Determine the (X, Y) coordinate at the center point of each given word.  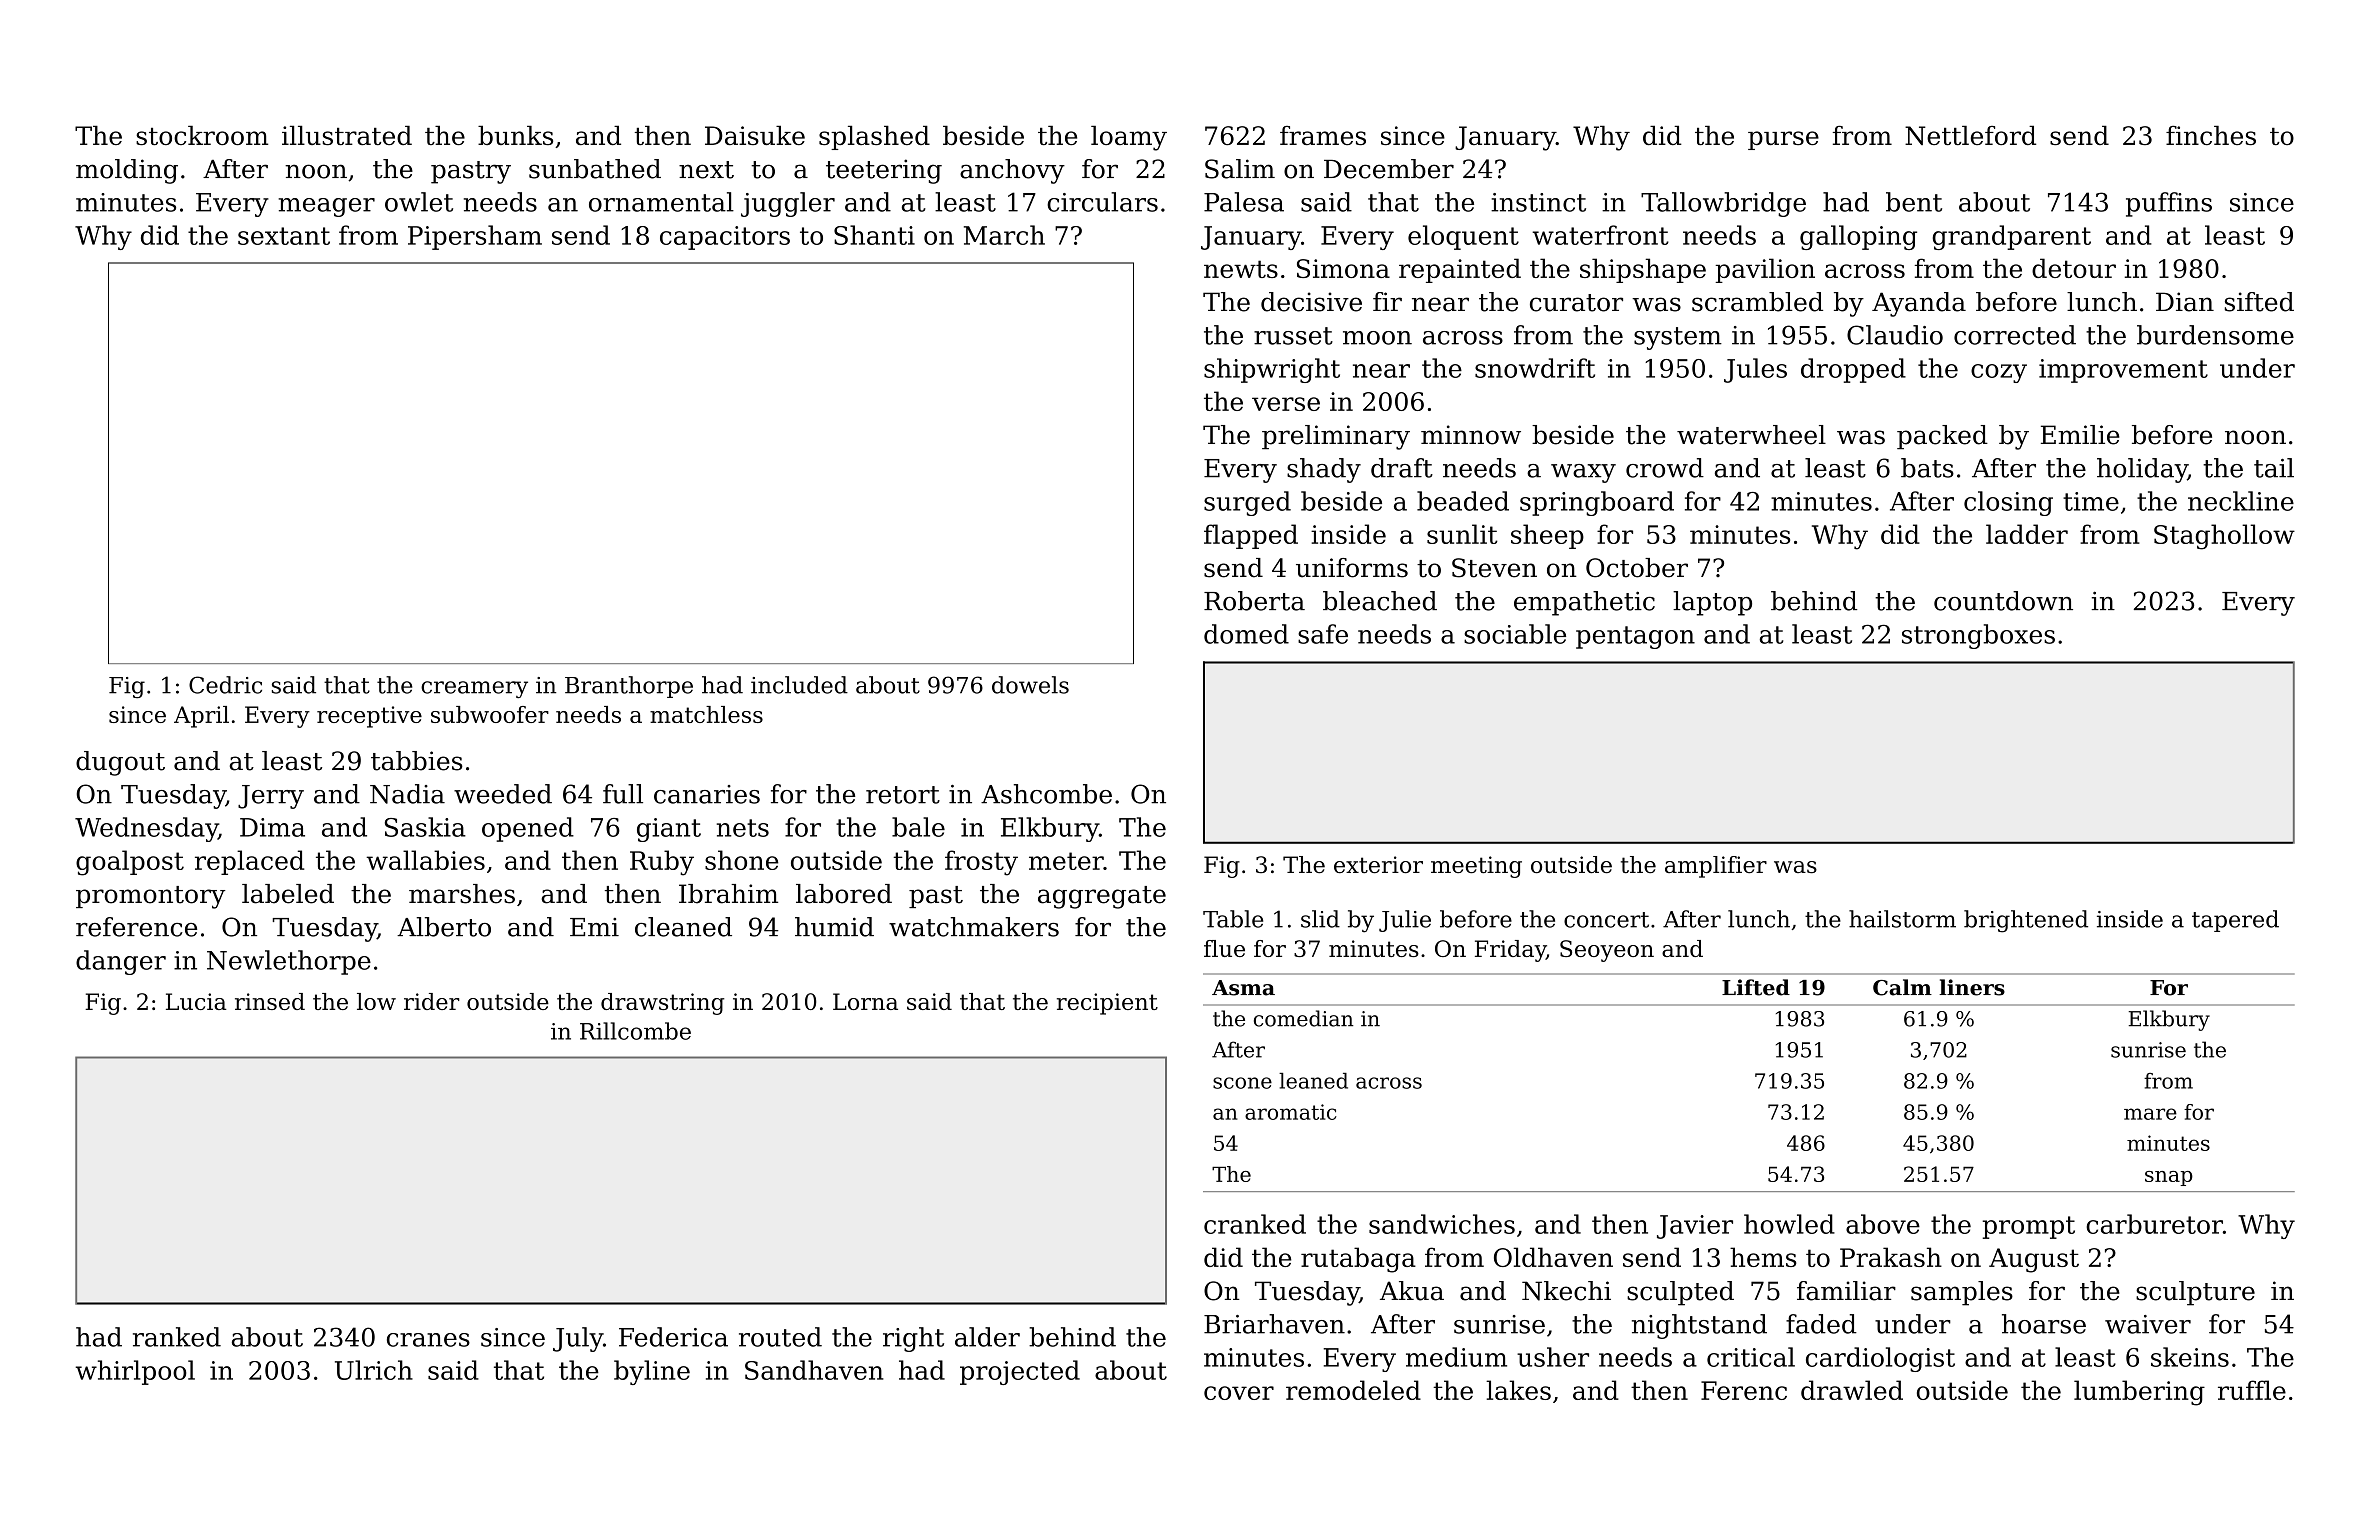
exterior (1378, 864)
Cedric (225, 685)
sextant (284, 236)
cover (1239, 1393)
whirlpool (135, 1372)
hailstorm (1902, 919)
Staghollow (2224, 537)
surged (1247, 503)
